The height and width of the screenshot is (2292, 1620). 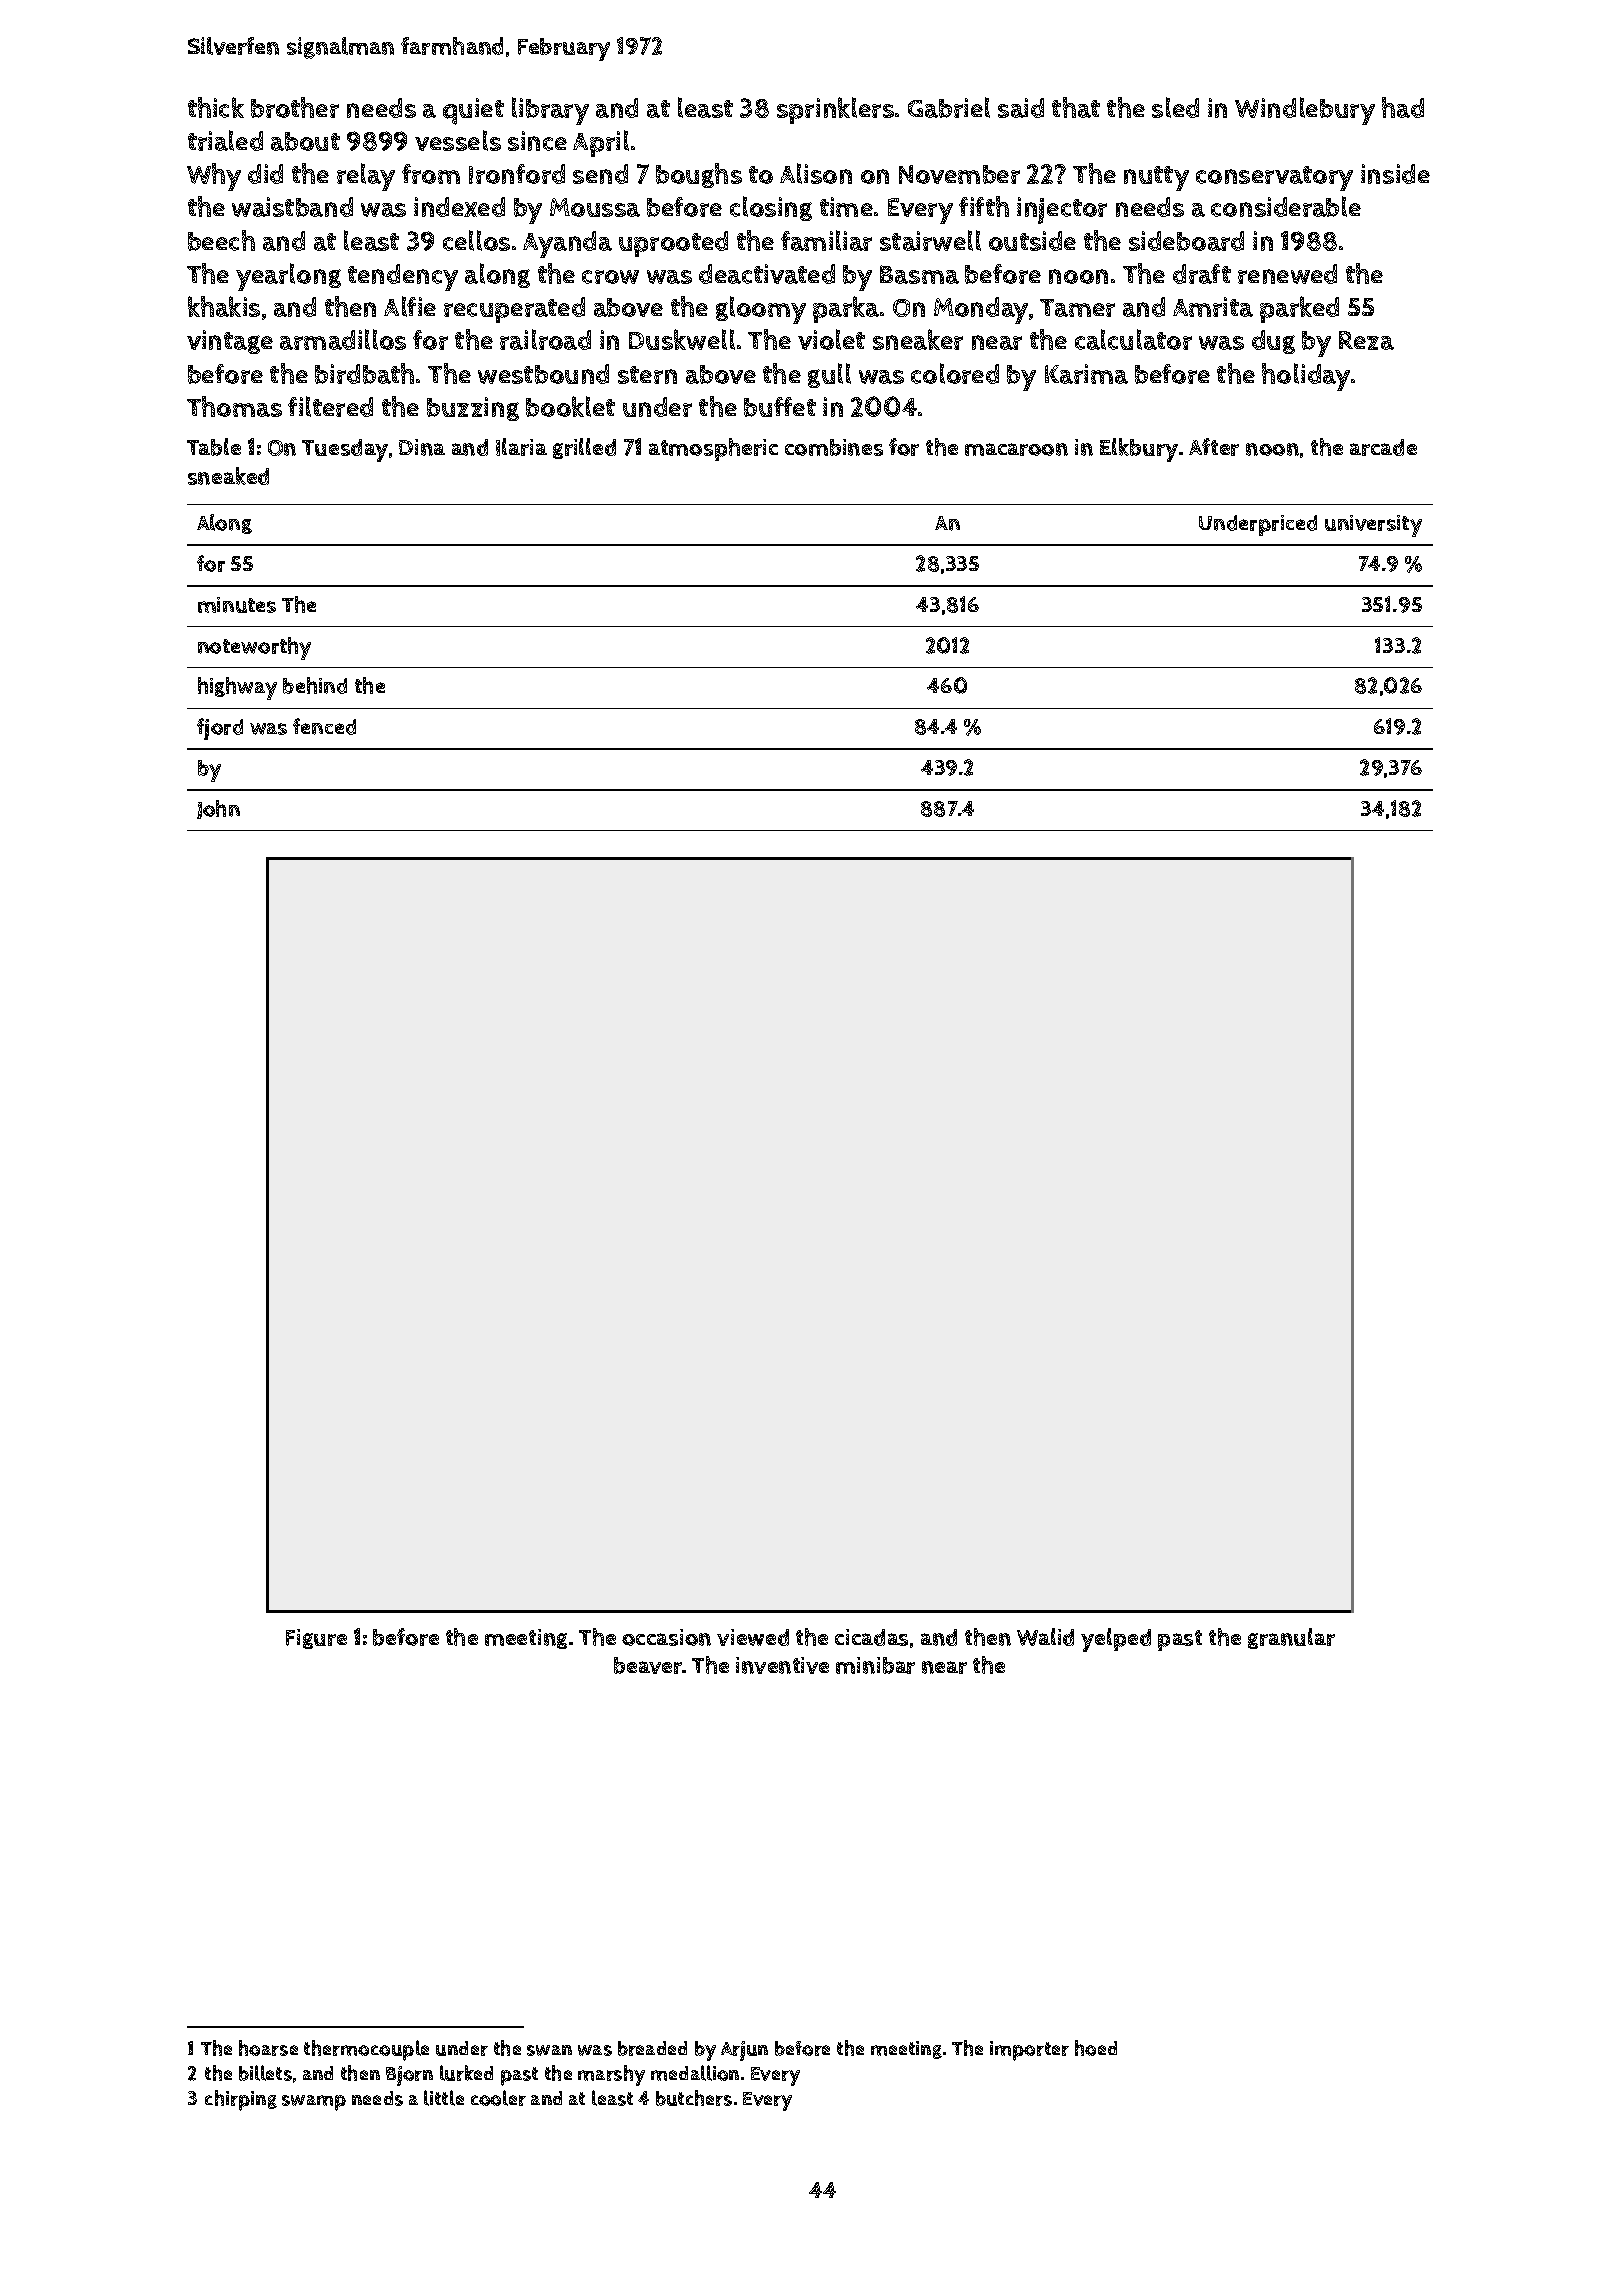 I want to click on macaroon, so click(x=1016, y=449).
